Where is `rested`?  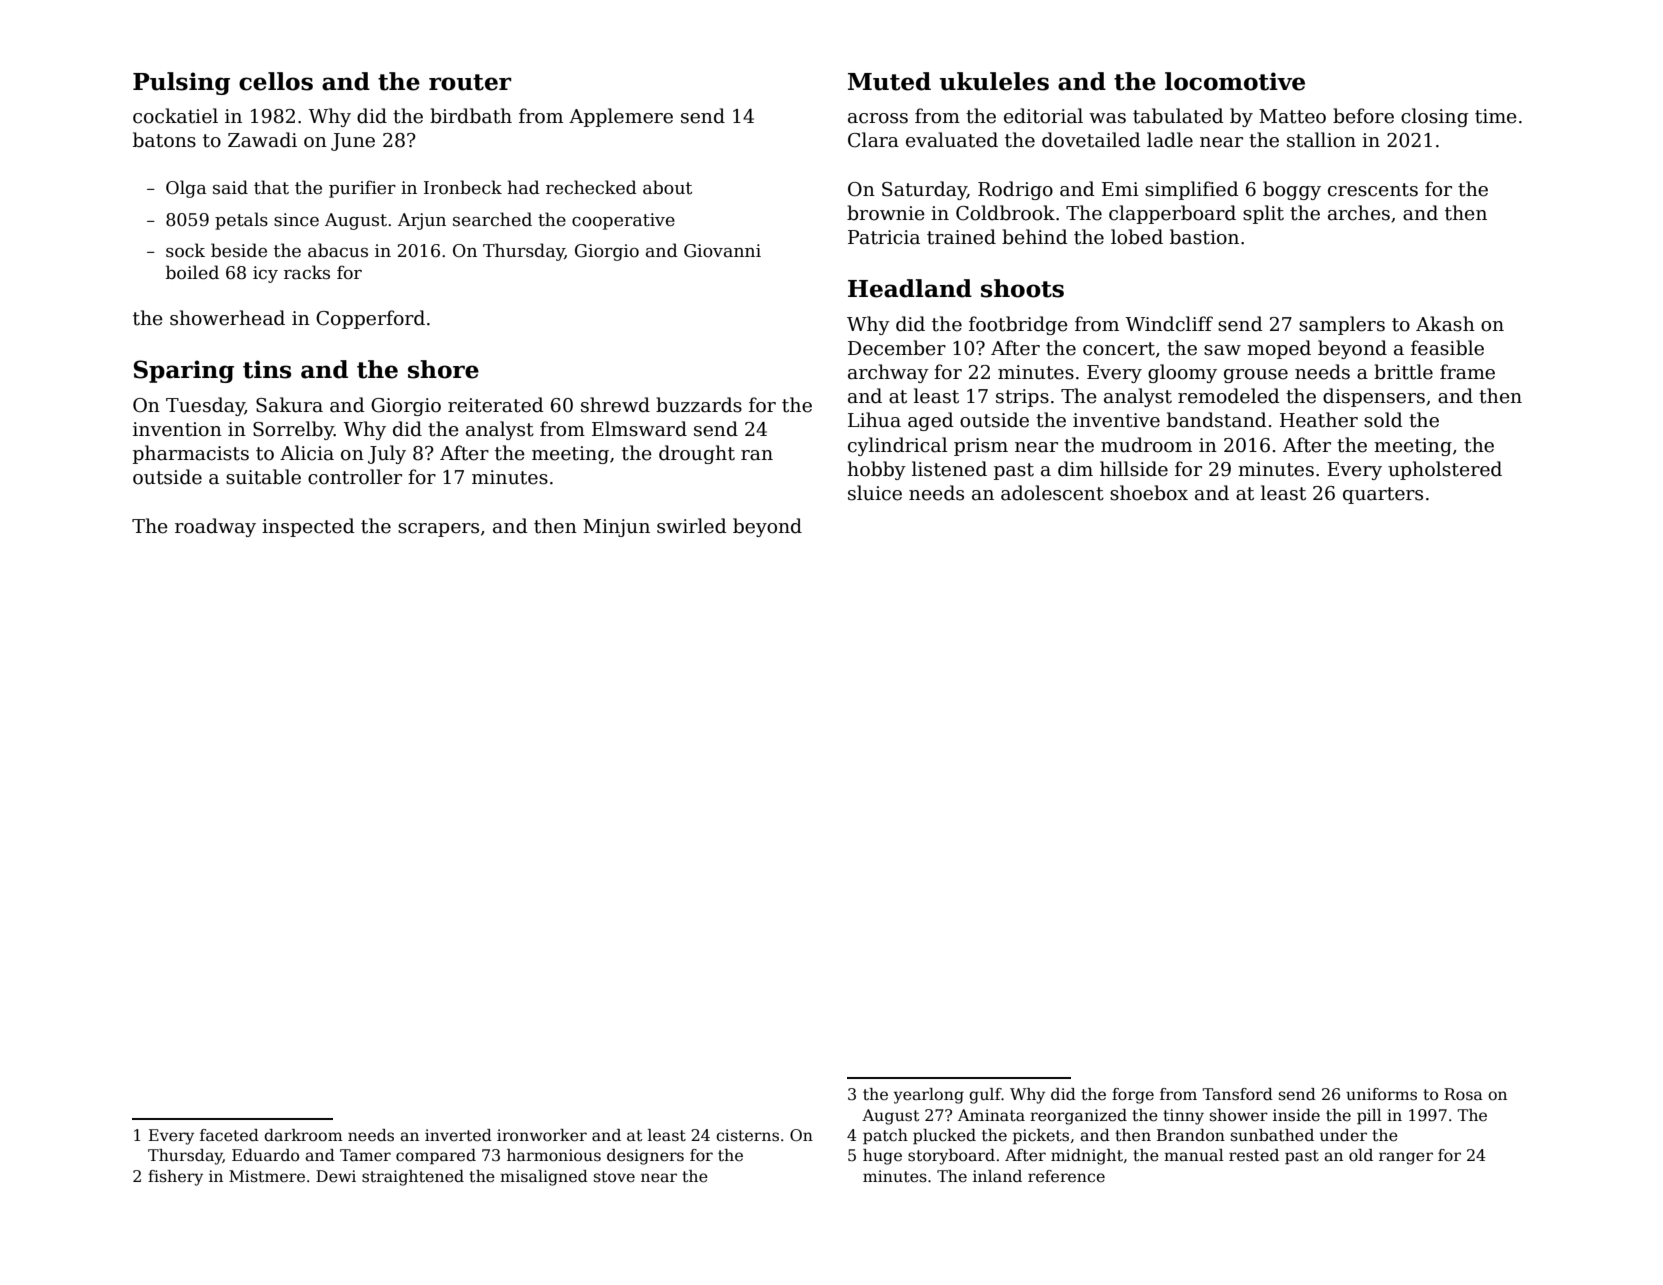 rested is located at coordinates (1254, 1155).
